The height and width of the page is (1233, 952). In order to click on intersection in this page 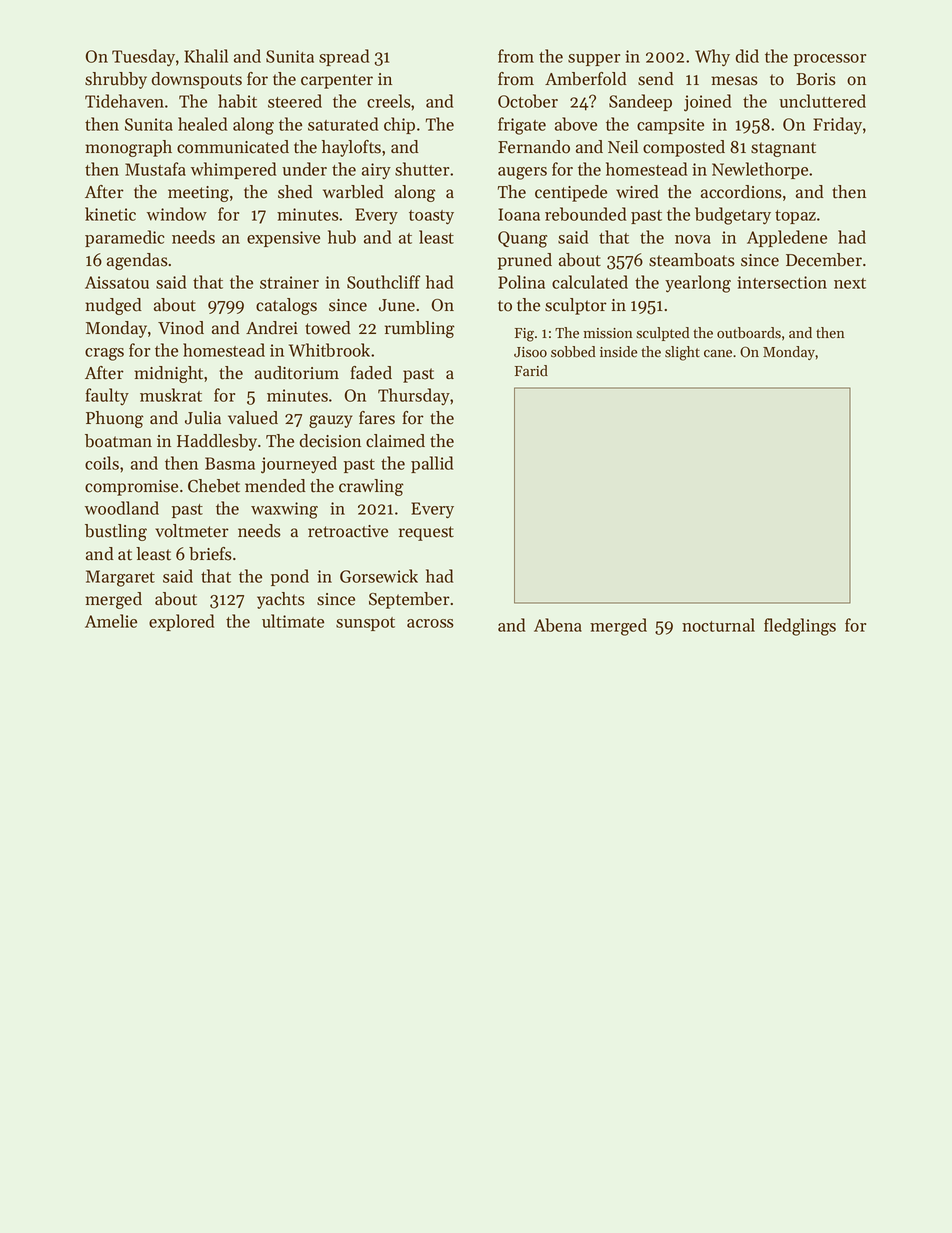, I will do `click(782, 282)`.
